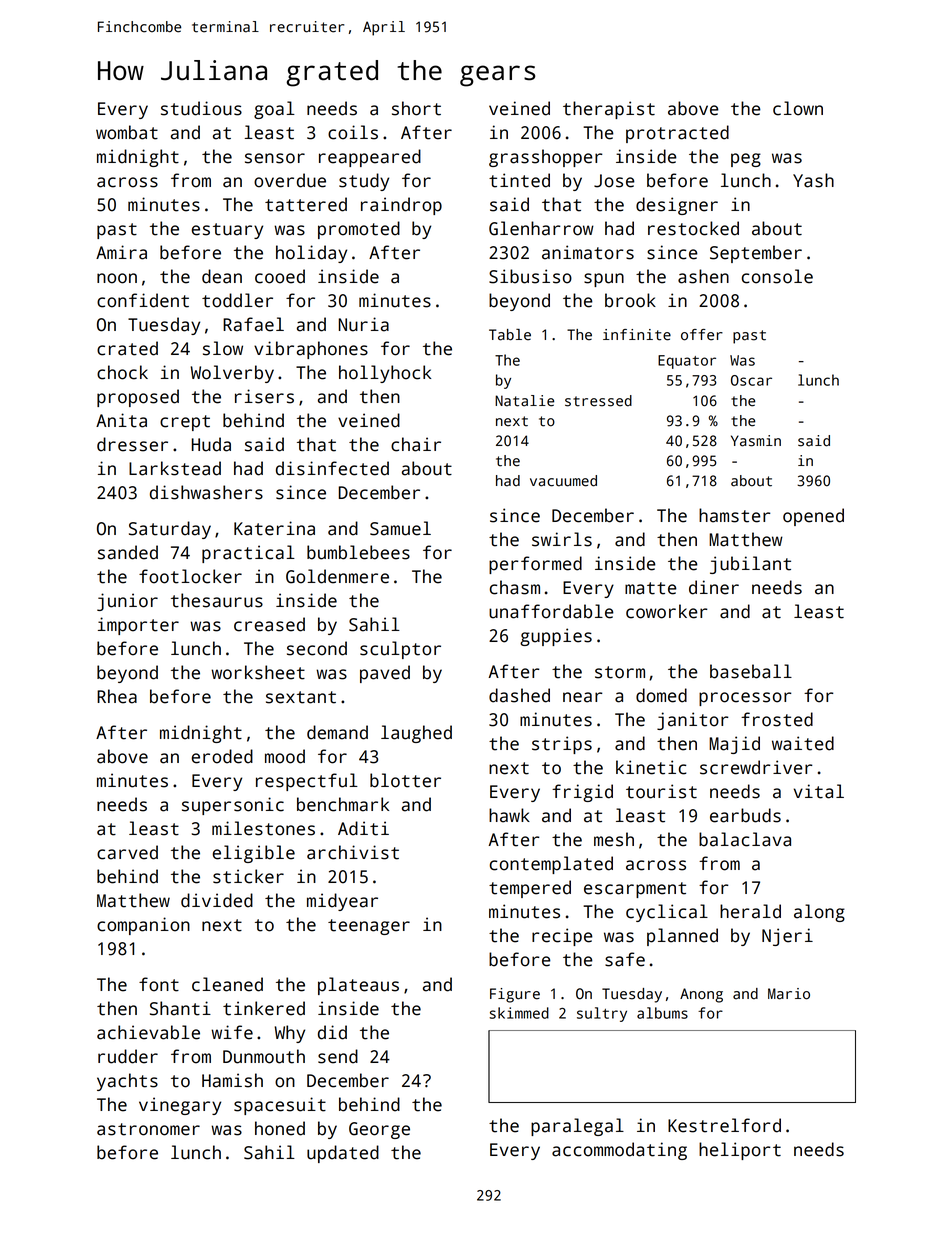  Describe the element at coordinates (400, 528) in the screenshot. I see `Samuel` at that location.
